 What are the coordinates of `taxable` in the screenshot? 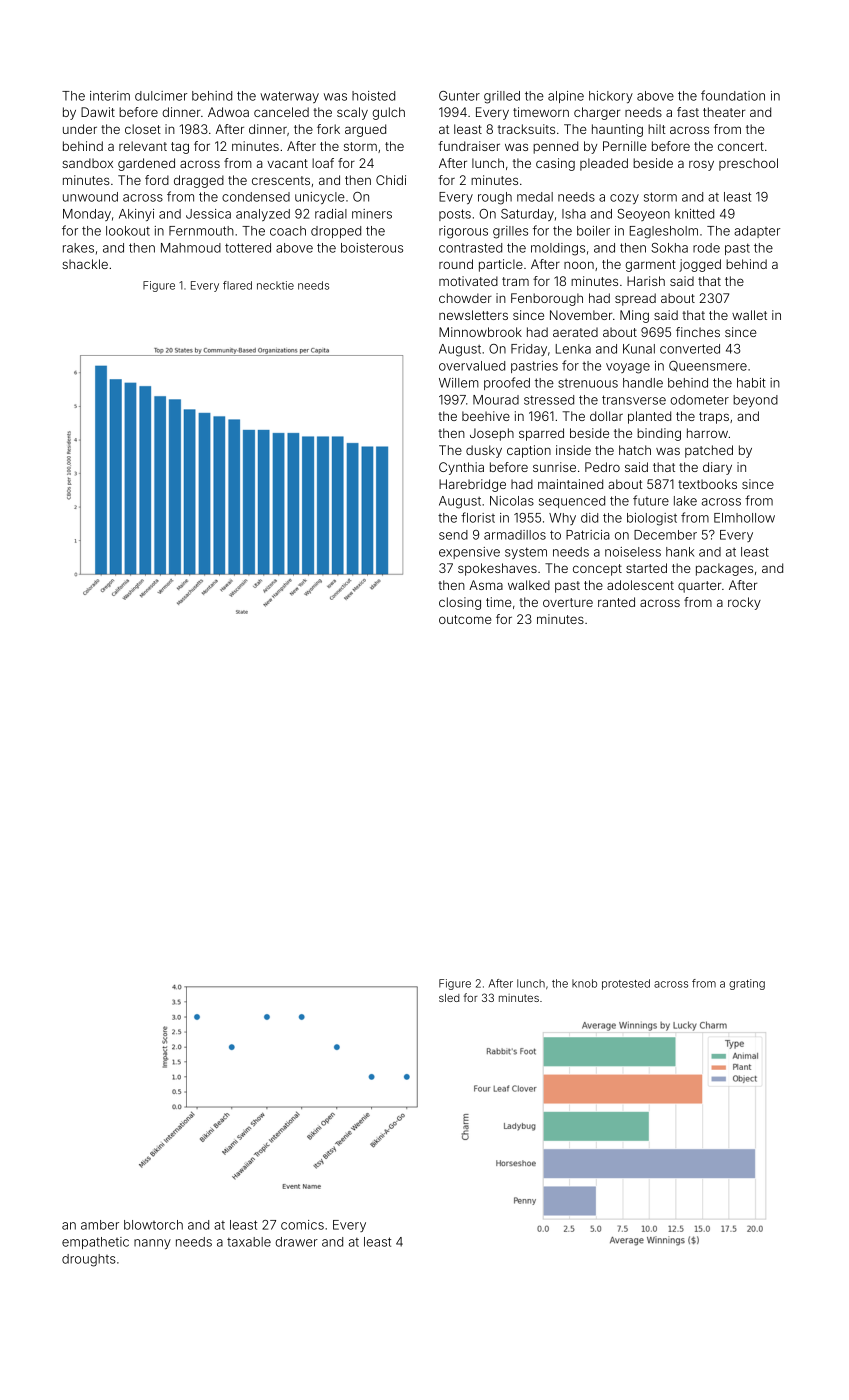 It's located at (249, 1242).
